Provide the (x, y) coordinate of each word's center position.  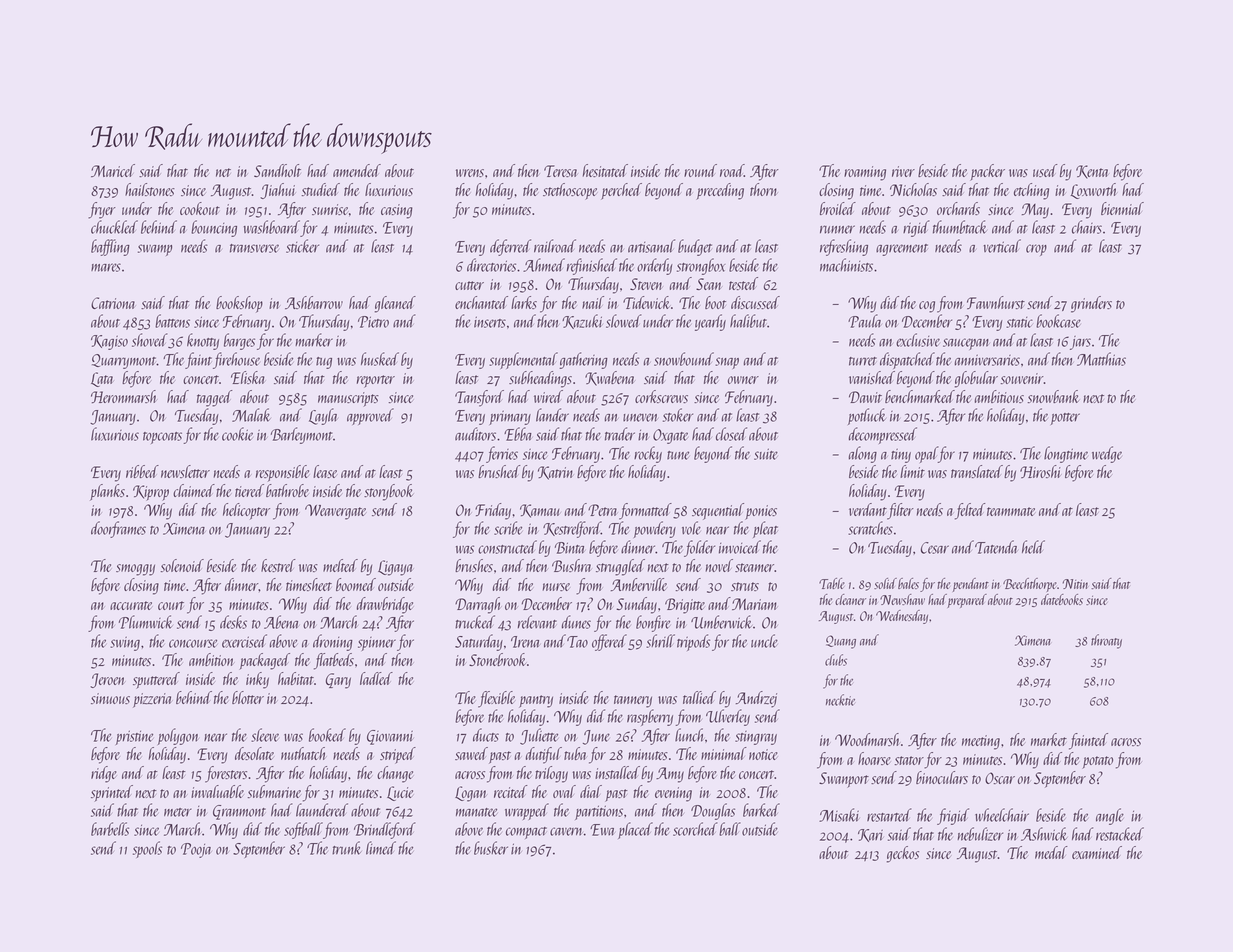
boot (715, 302)
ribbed (142, 471)
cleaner (850, 599)
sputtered (156, 680)
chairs (1087, 227)
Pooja (196, 850)
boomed (356, 584)
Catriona (113, 303)
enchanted (481, 302)
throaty (1106, 641)
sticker (302, 246)
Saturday (479, 642)
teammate (1011, 511)
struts (745, 586)
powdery (655, 529)
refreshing (844, 247)
